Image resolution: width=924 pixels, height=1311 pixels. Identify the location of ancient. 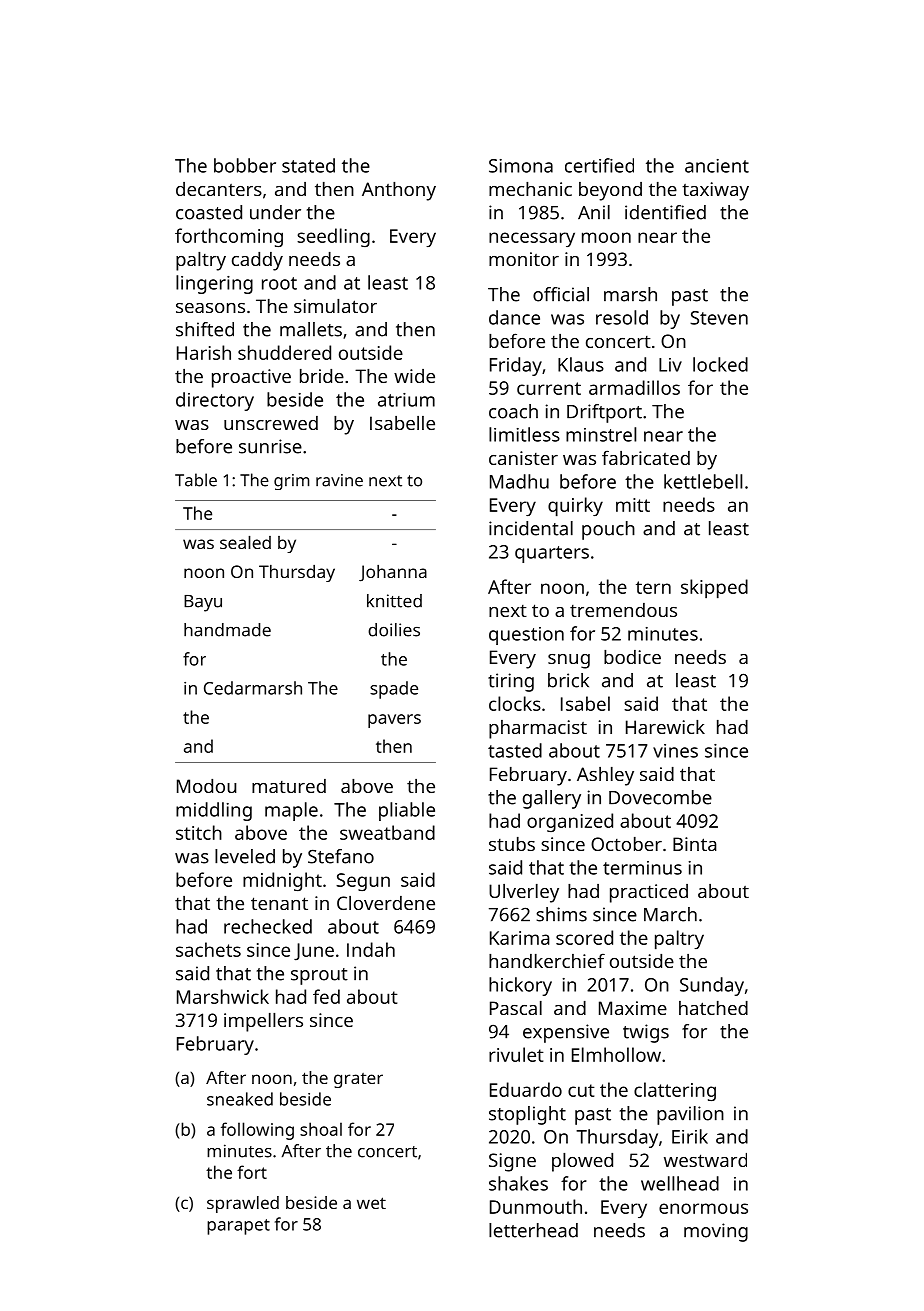
(717, 166).
